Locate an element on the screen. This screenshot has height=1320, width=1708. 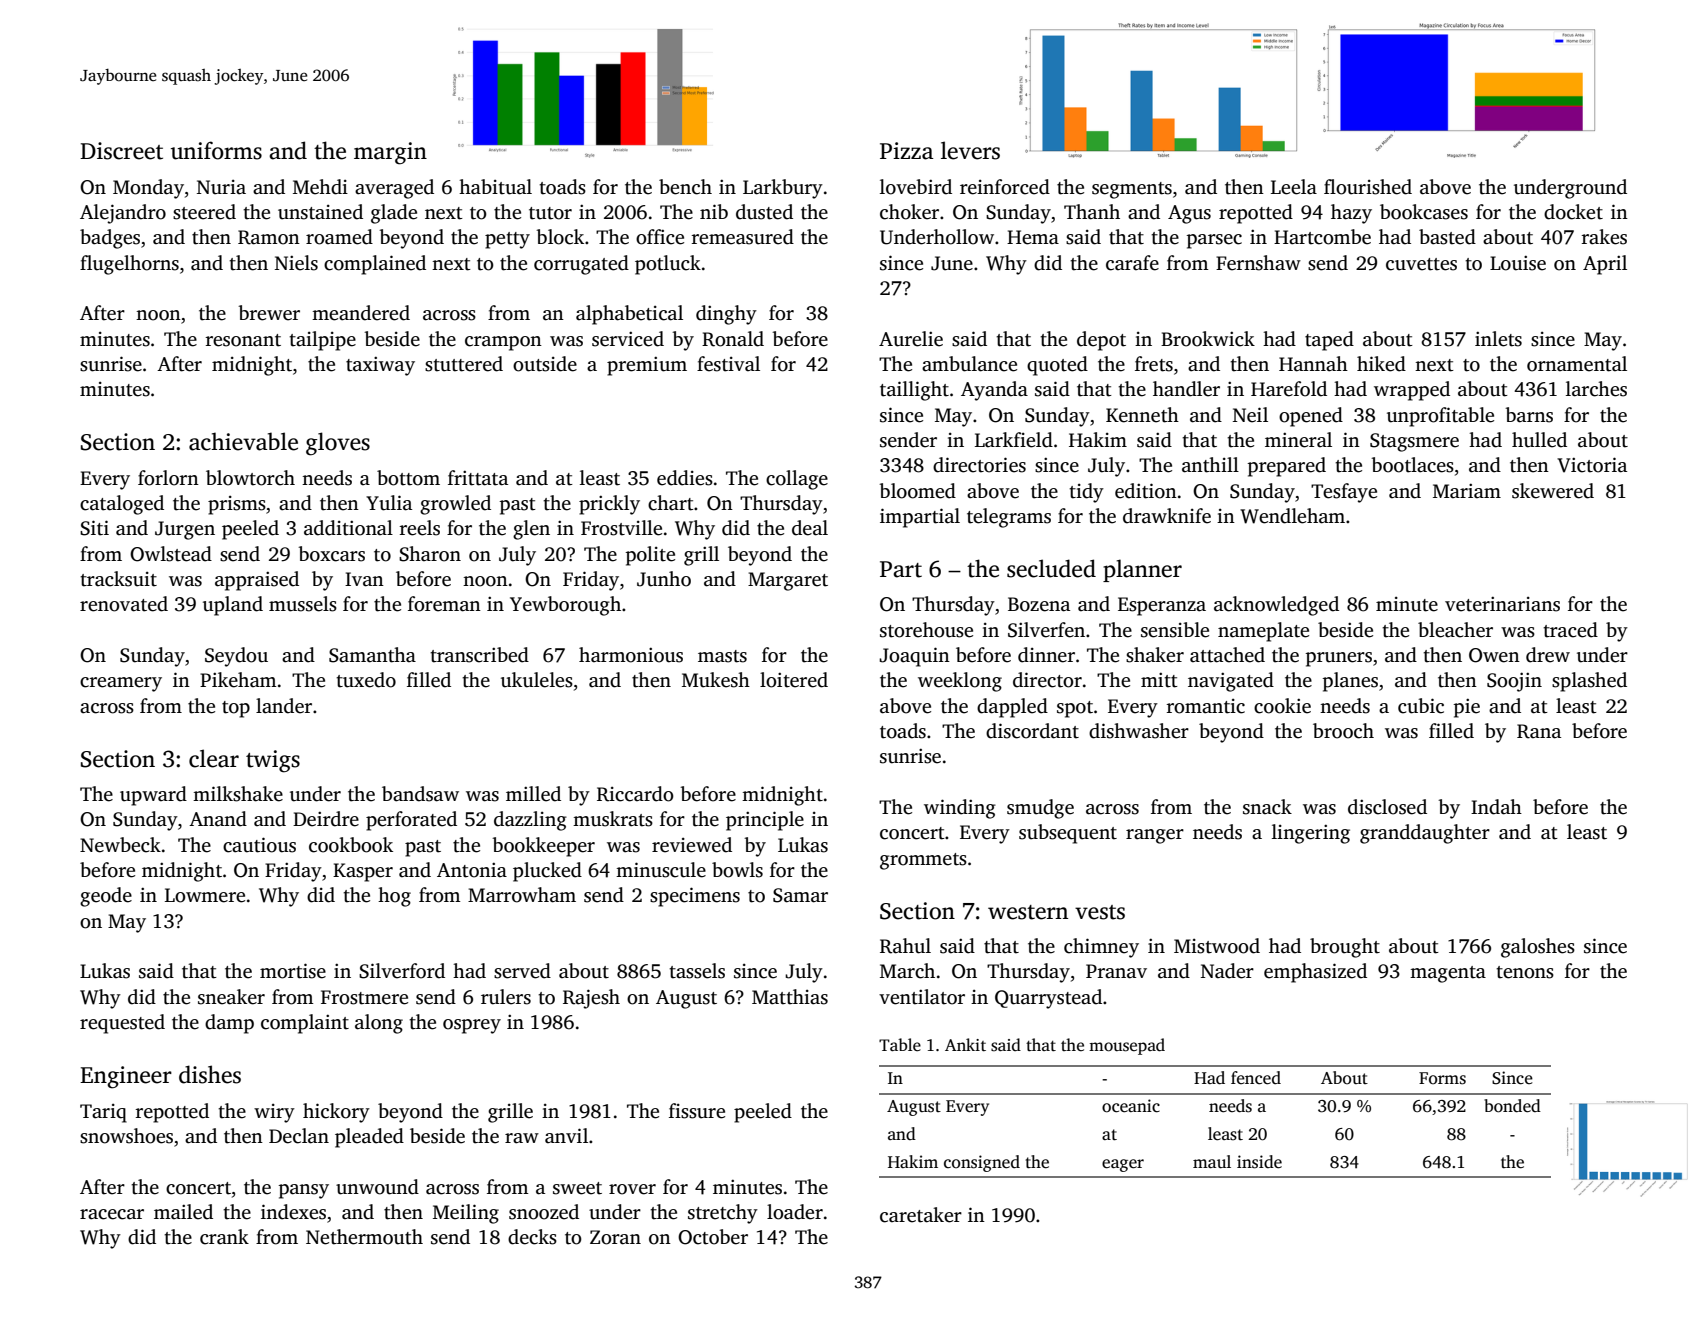
tassels is located at coordinates (697, 971).
